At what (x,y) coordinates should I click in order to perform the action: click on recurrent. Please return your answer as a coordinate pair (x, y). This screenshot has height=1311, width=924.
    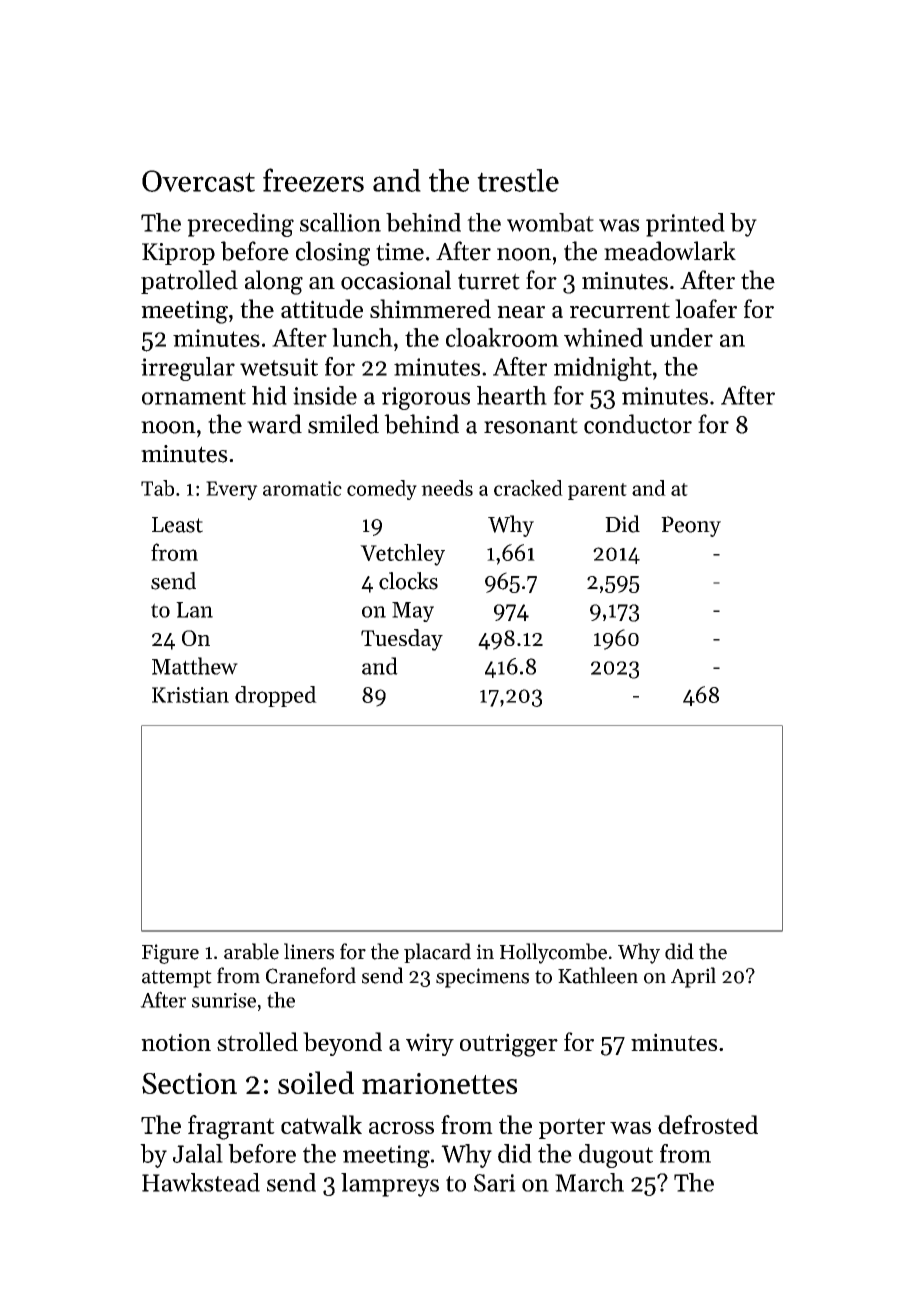
    Looking at the image, I should click on (620, 310).
